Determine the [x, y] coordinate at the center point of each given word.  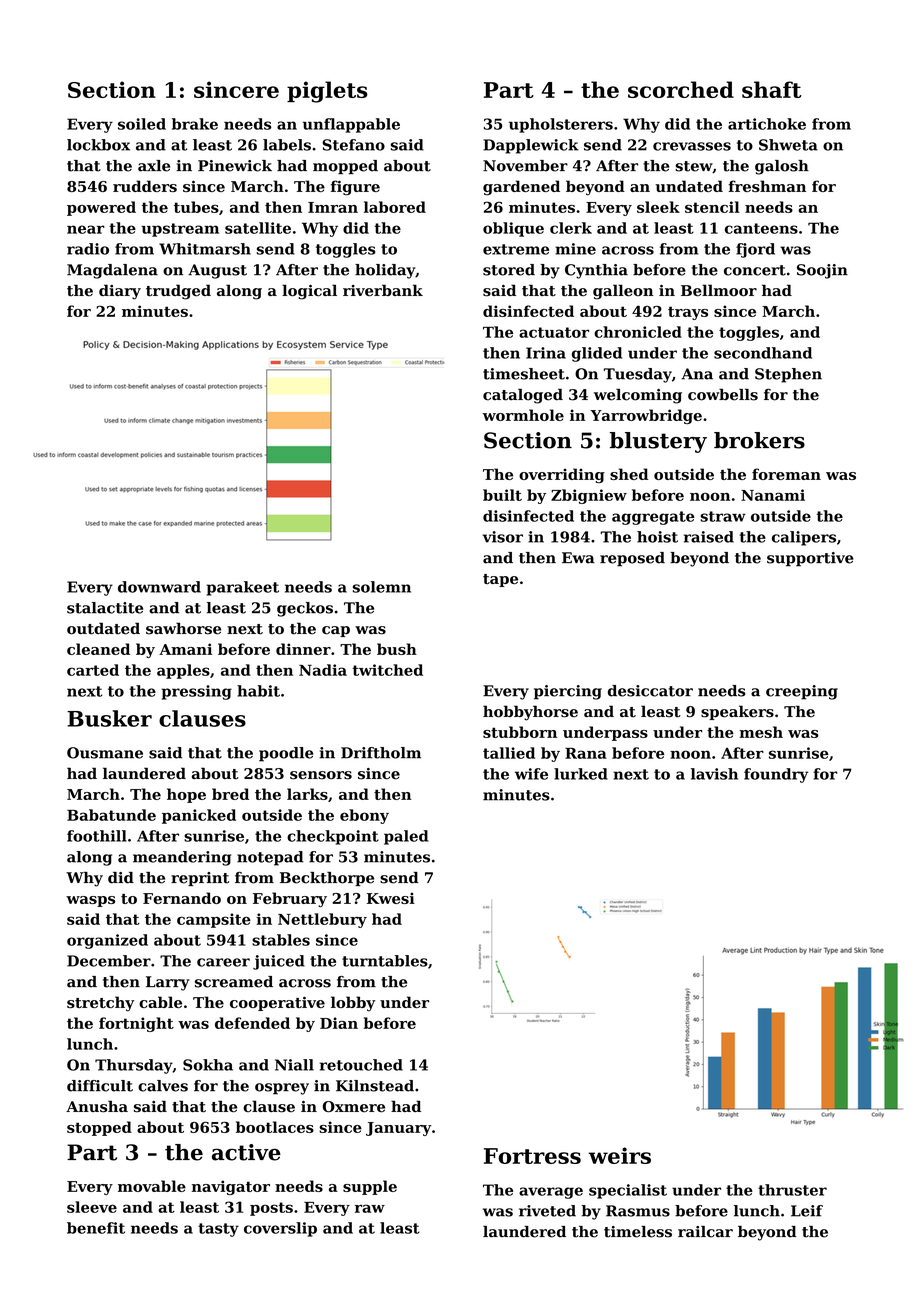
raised [709, 537]
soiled [142, 124]
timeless [638, 1232]
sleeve [92, 1207]
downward [159, 587]
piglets [327, 92]
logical [309, 292]
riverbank [383, 290]
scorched [681, 89]
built [502, 495]
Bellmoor [719, 290]
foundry [776, 775]
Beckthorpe [327, 879]
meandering [182, 858]
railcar [705, 1232]
